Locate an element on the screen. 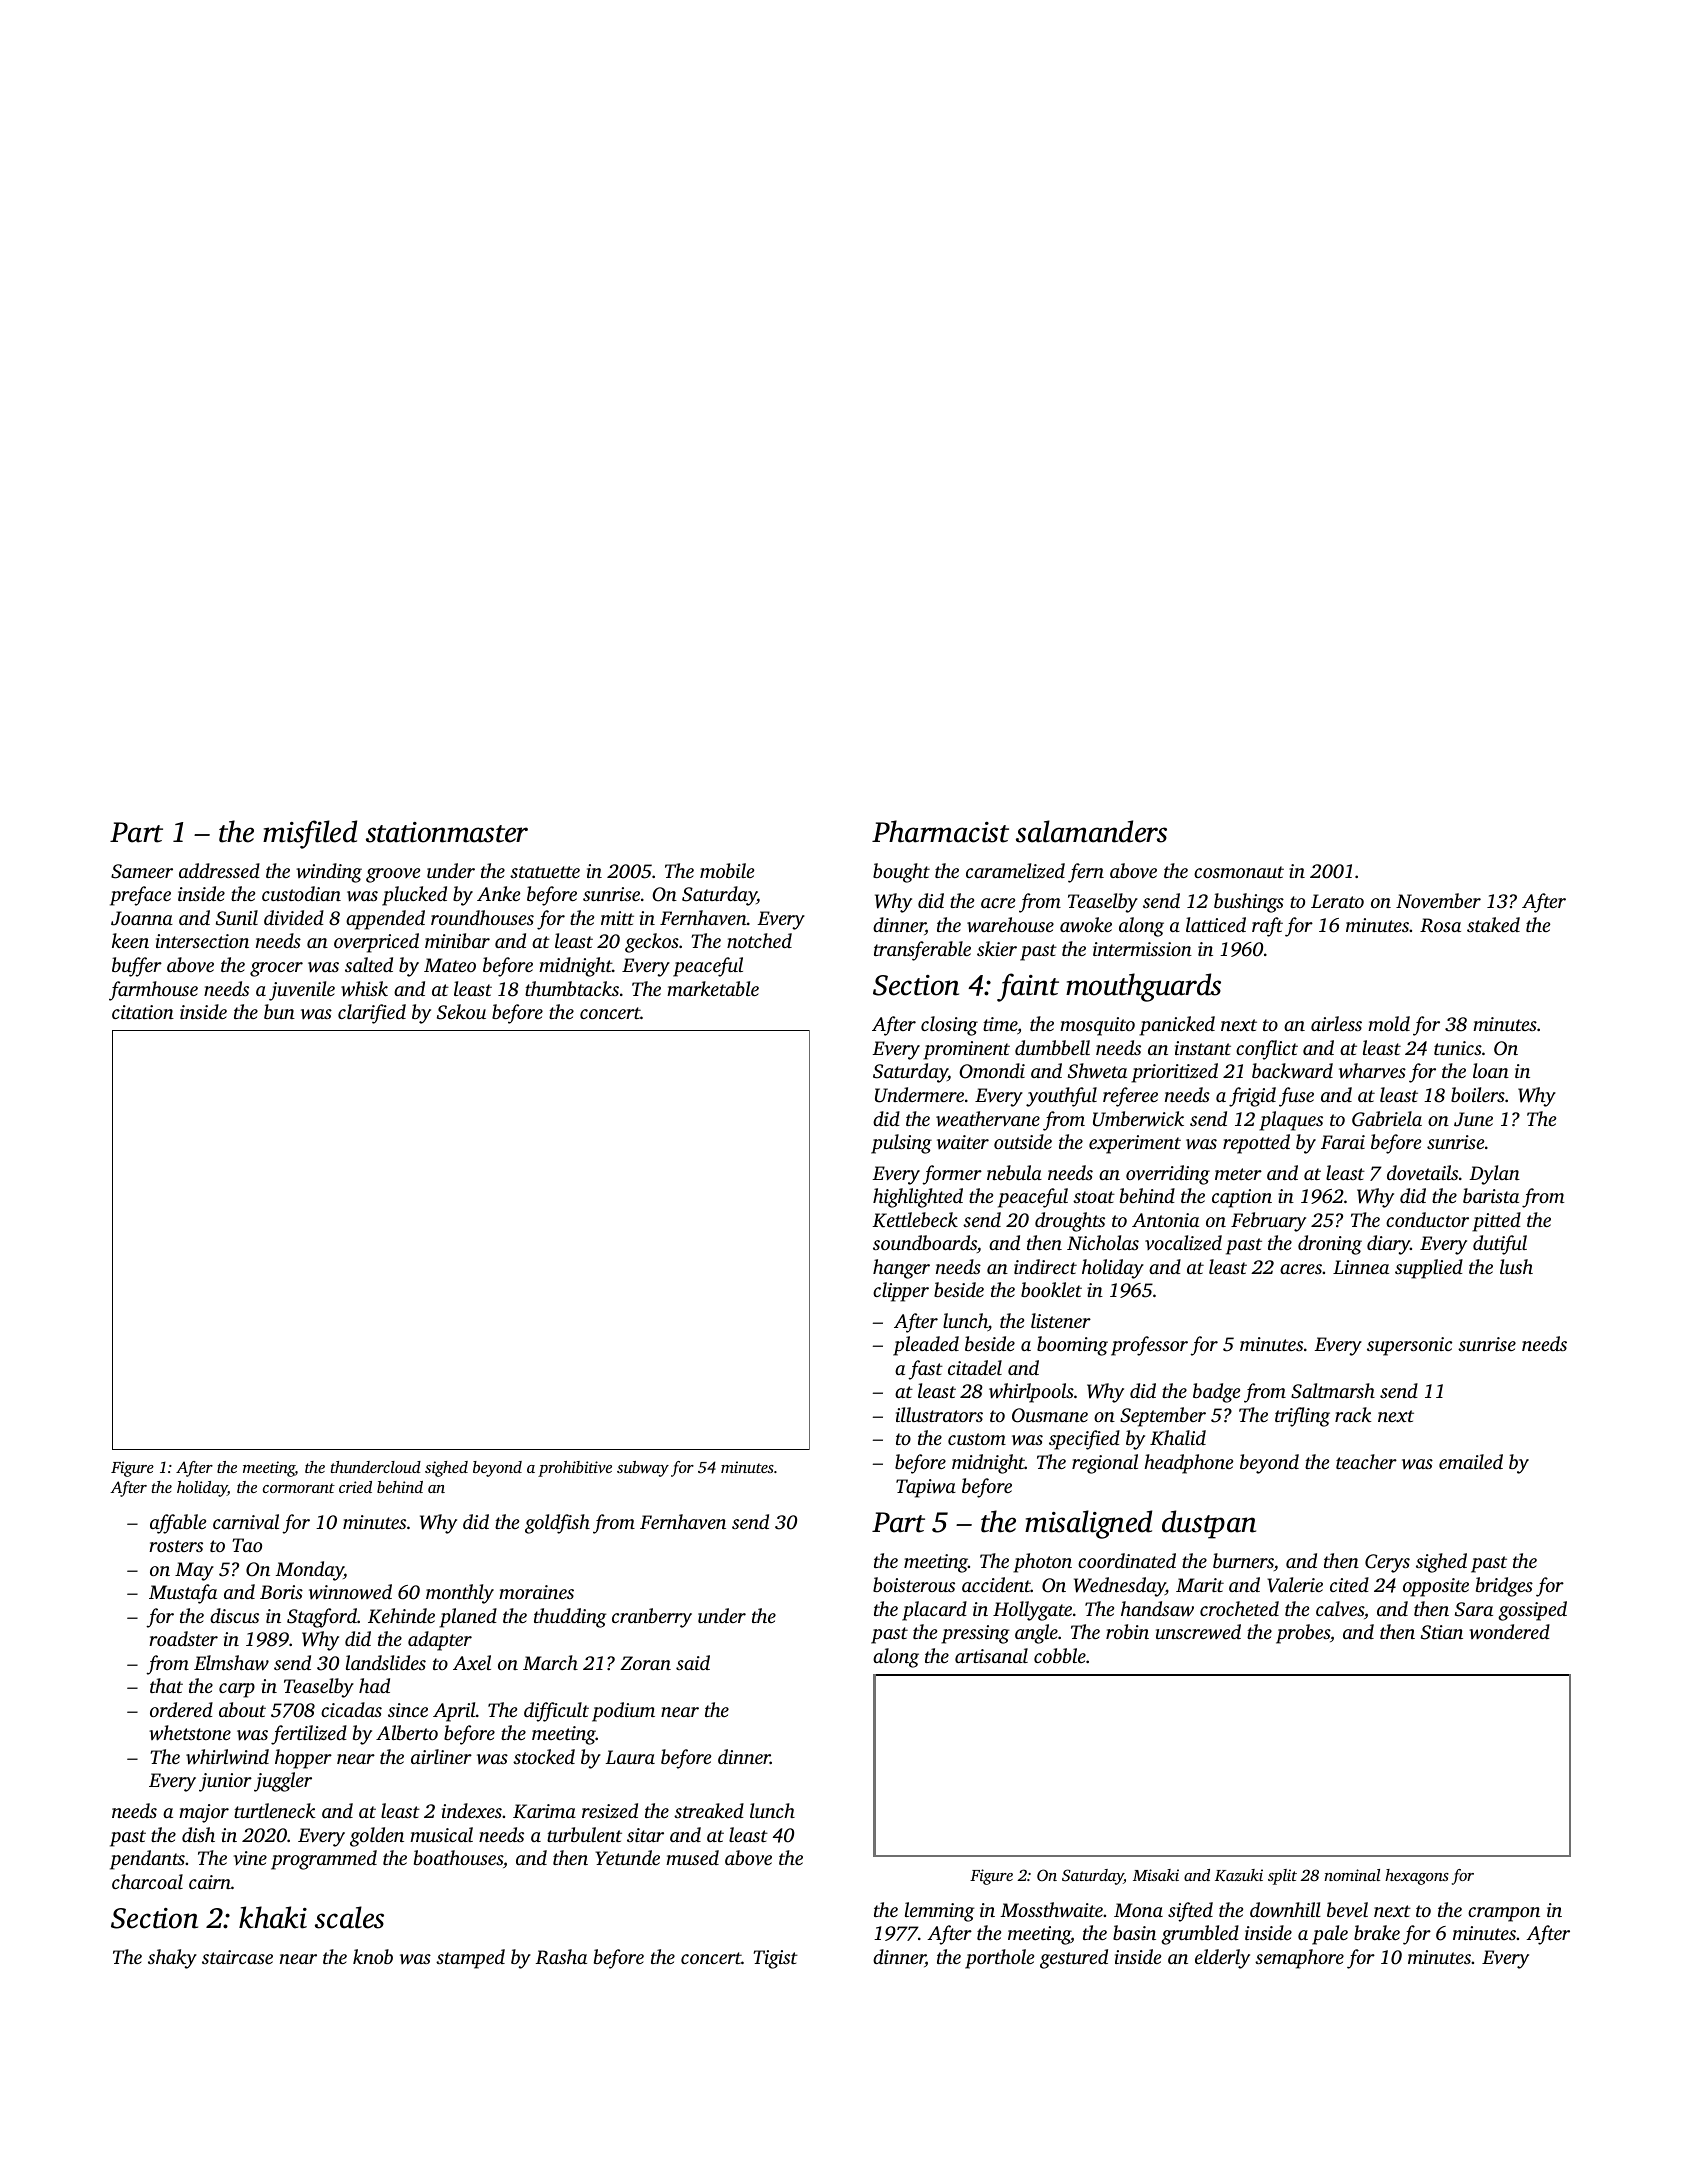  illustrators is located at coordinates (939, 1414).
